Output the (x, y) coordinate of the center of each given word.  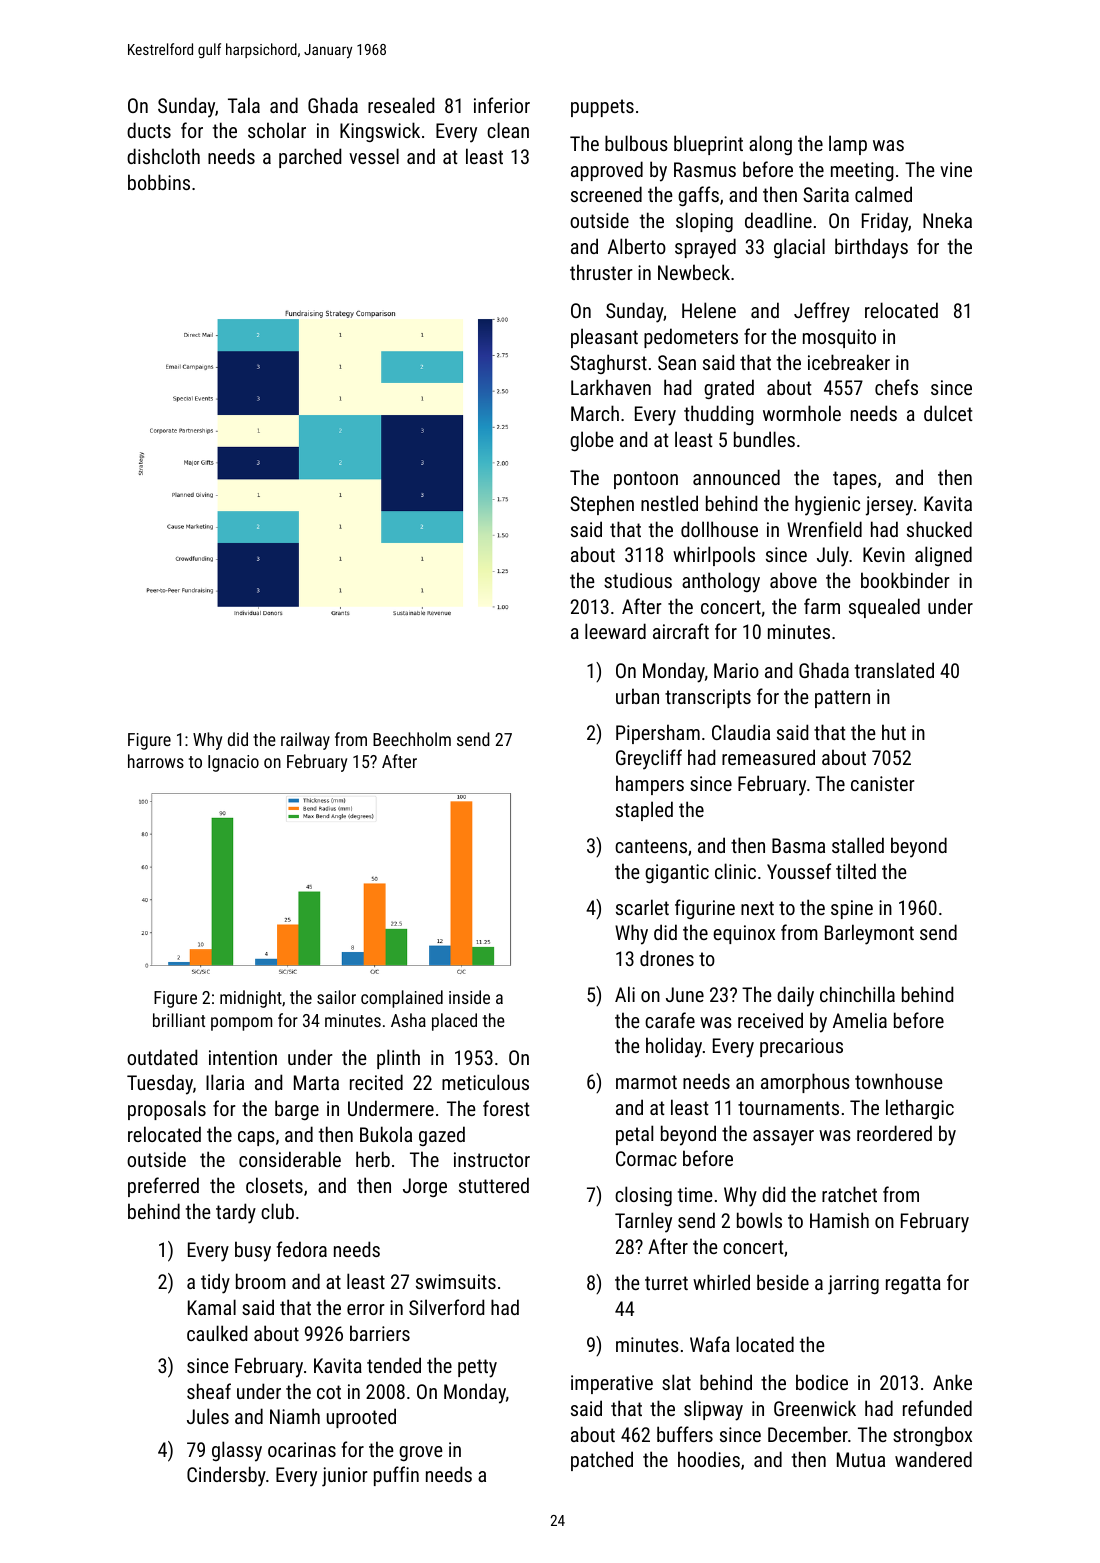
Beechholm (412, 739)
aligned (943, 556)
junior (344, 1477)
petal (634, 1135)
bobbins (159, 182)
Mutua (861, 1459)
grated (729, 389)
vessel (374, 156)
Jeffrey (822, 312)
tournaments (788, 1108)
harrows (156, 761)
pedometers (691, 338)
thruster (601, 272)
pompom (241, 1024)
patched (602, 1461)
